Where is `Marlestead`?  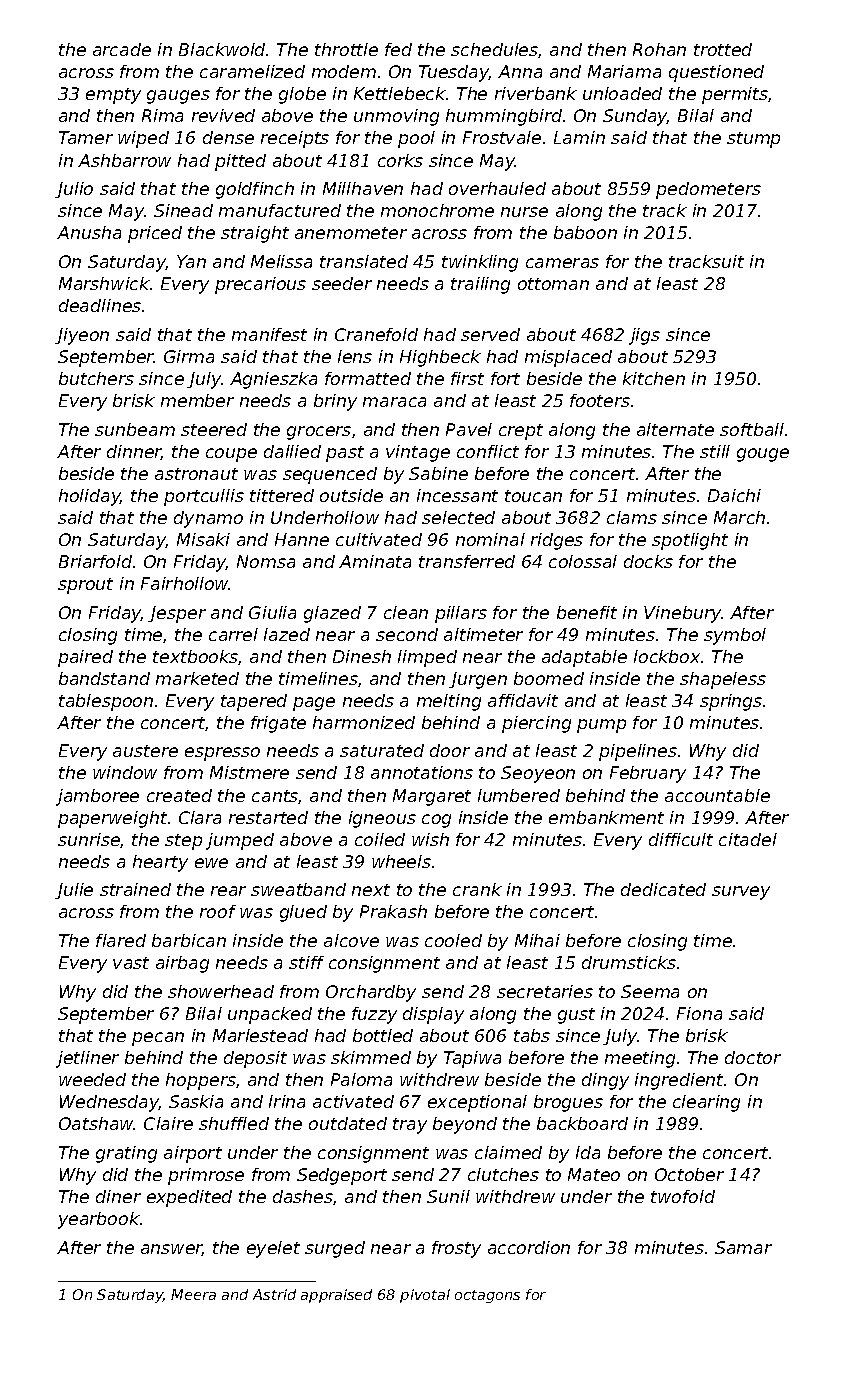 Marlestead is located at coordinates (260, 1035).
